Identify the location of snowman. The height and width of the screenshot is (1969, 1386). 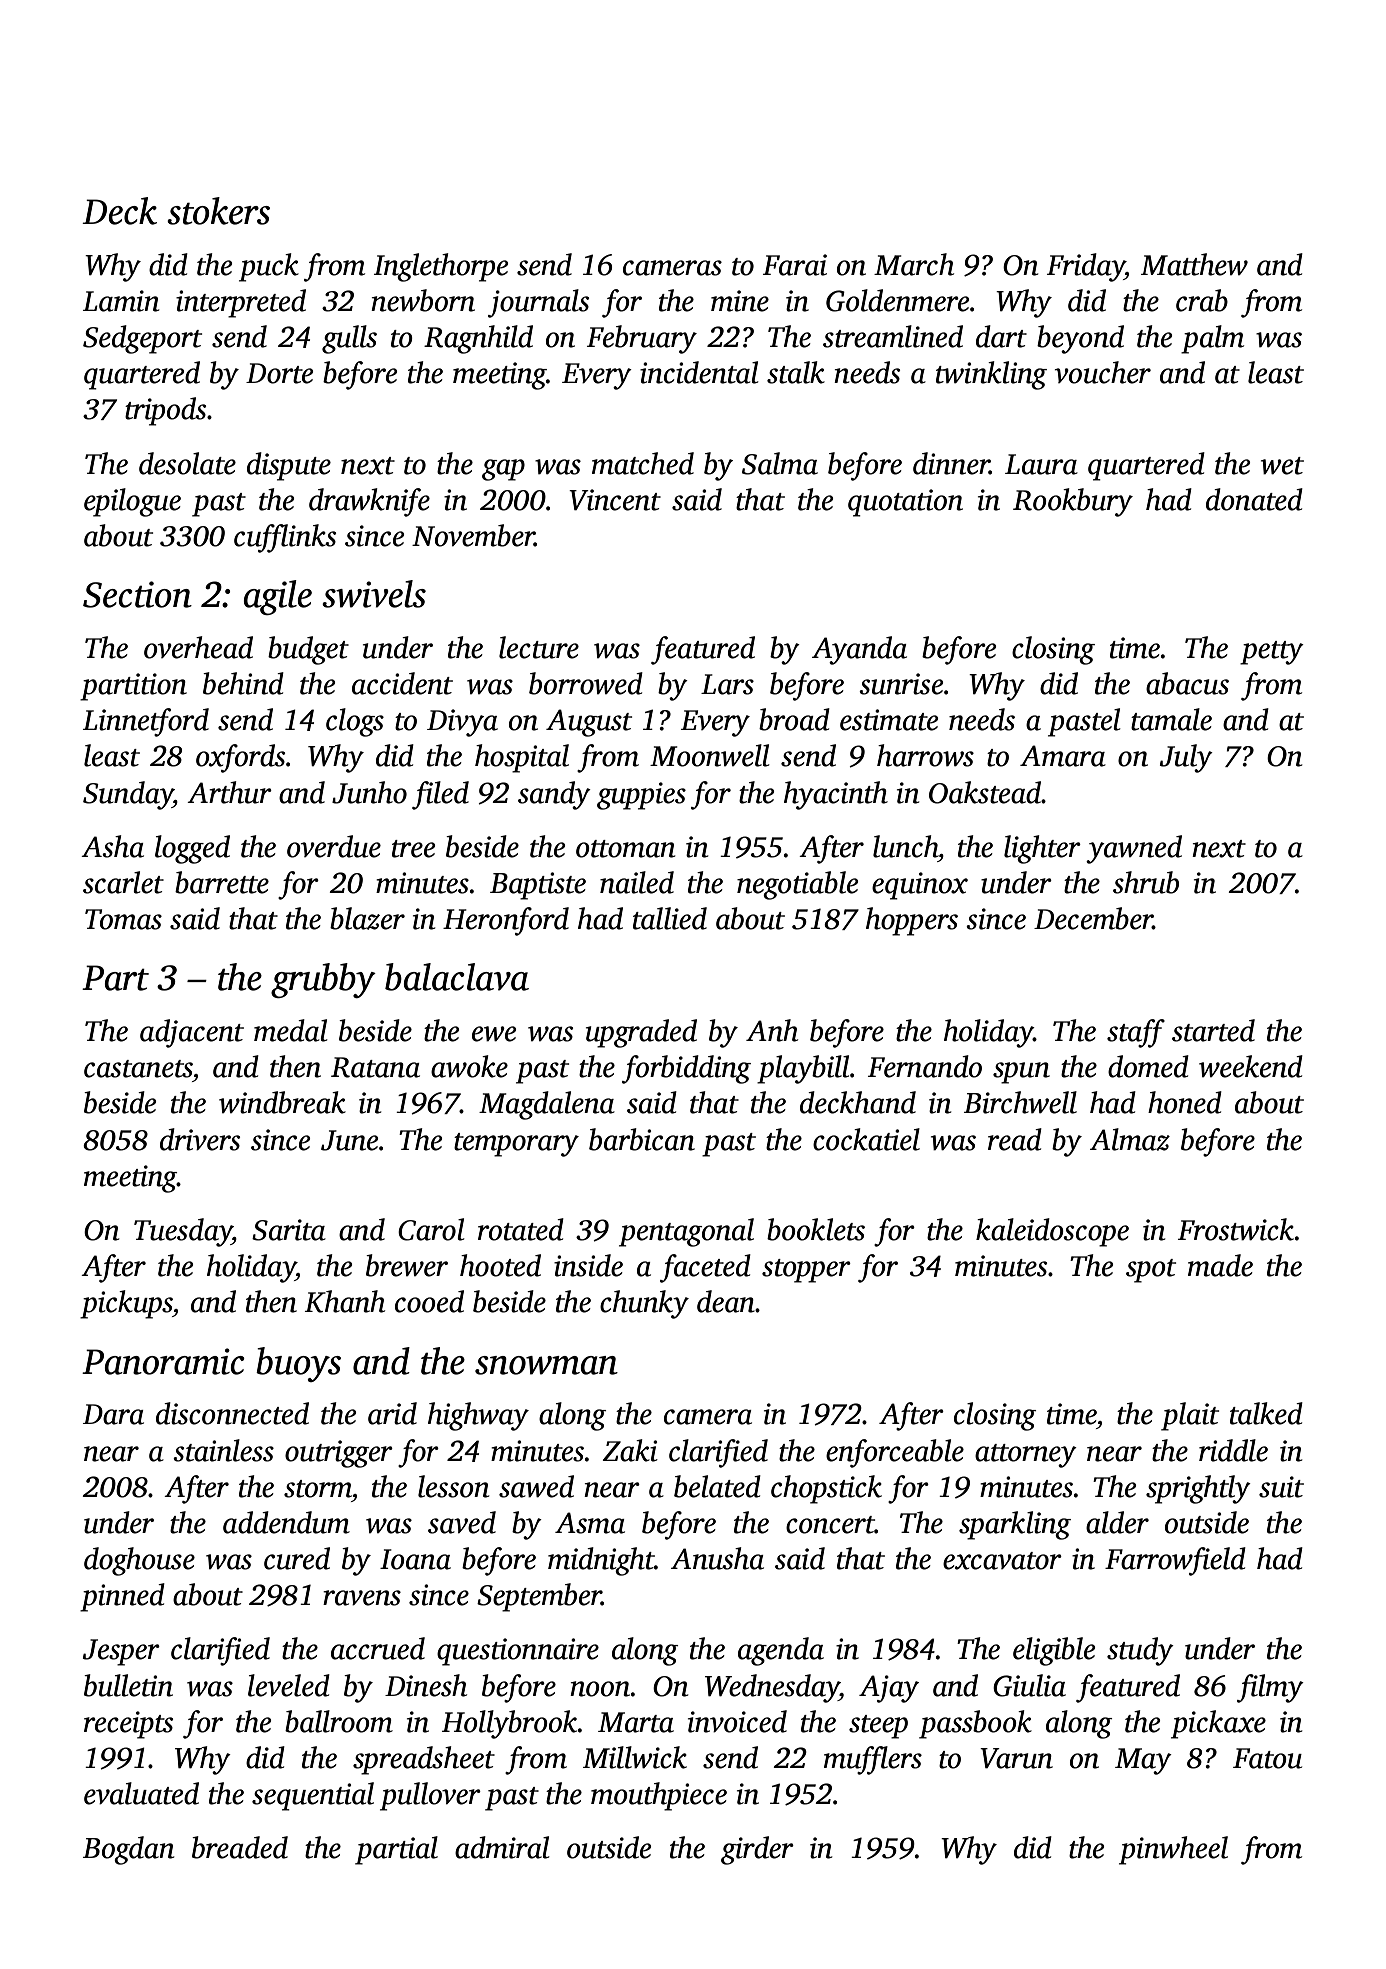
(546, 1365).
